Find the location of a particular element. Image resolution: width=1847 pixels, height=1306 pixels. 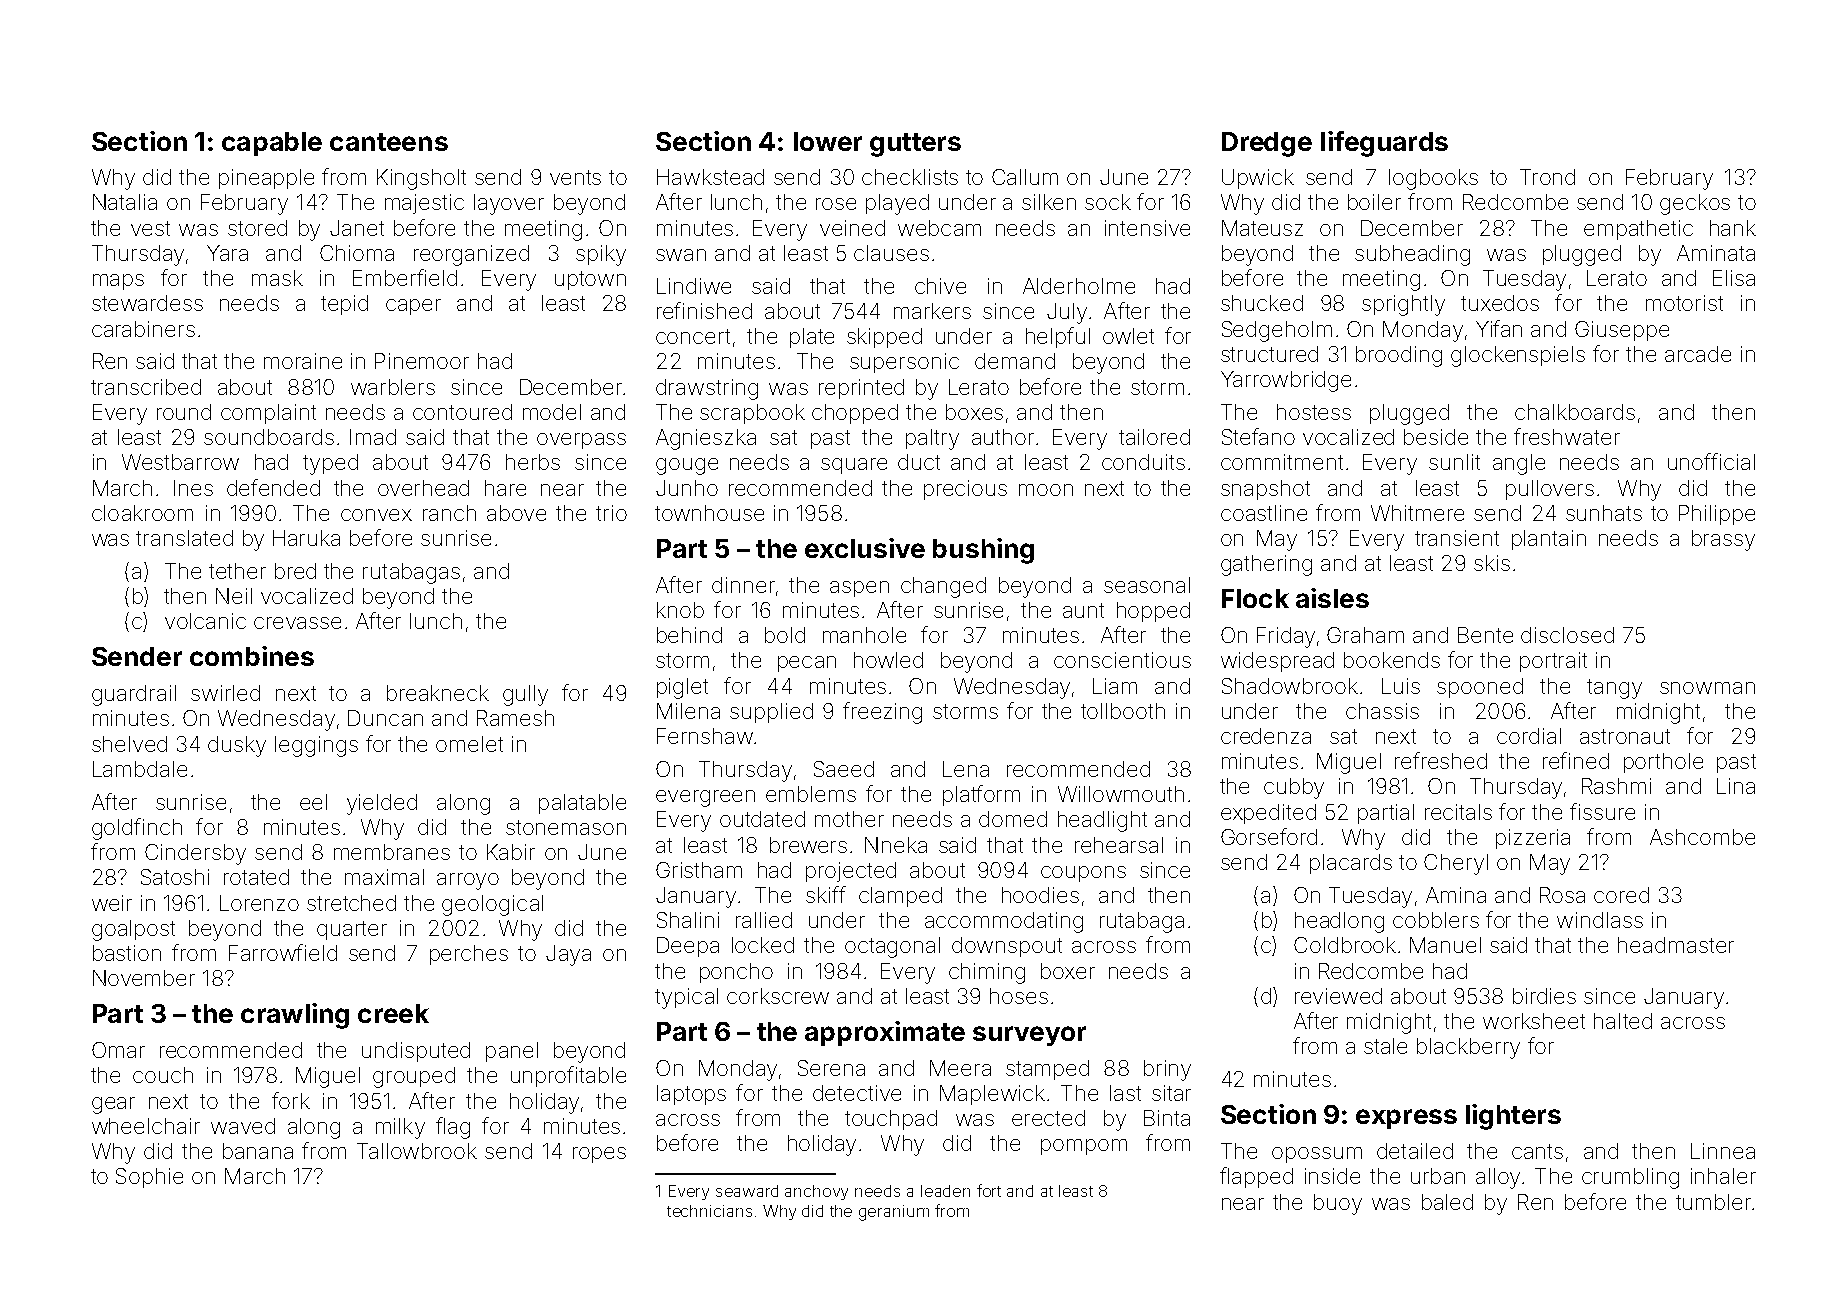

gear is located at coordinates (113, 1105).
